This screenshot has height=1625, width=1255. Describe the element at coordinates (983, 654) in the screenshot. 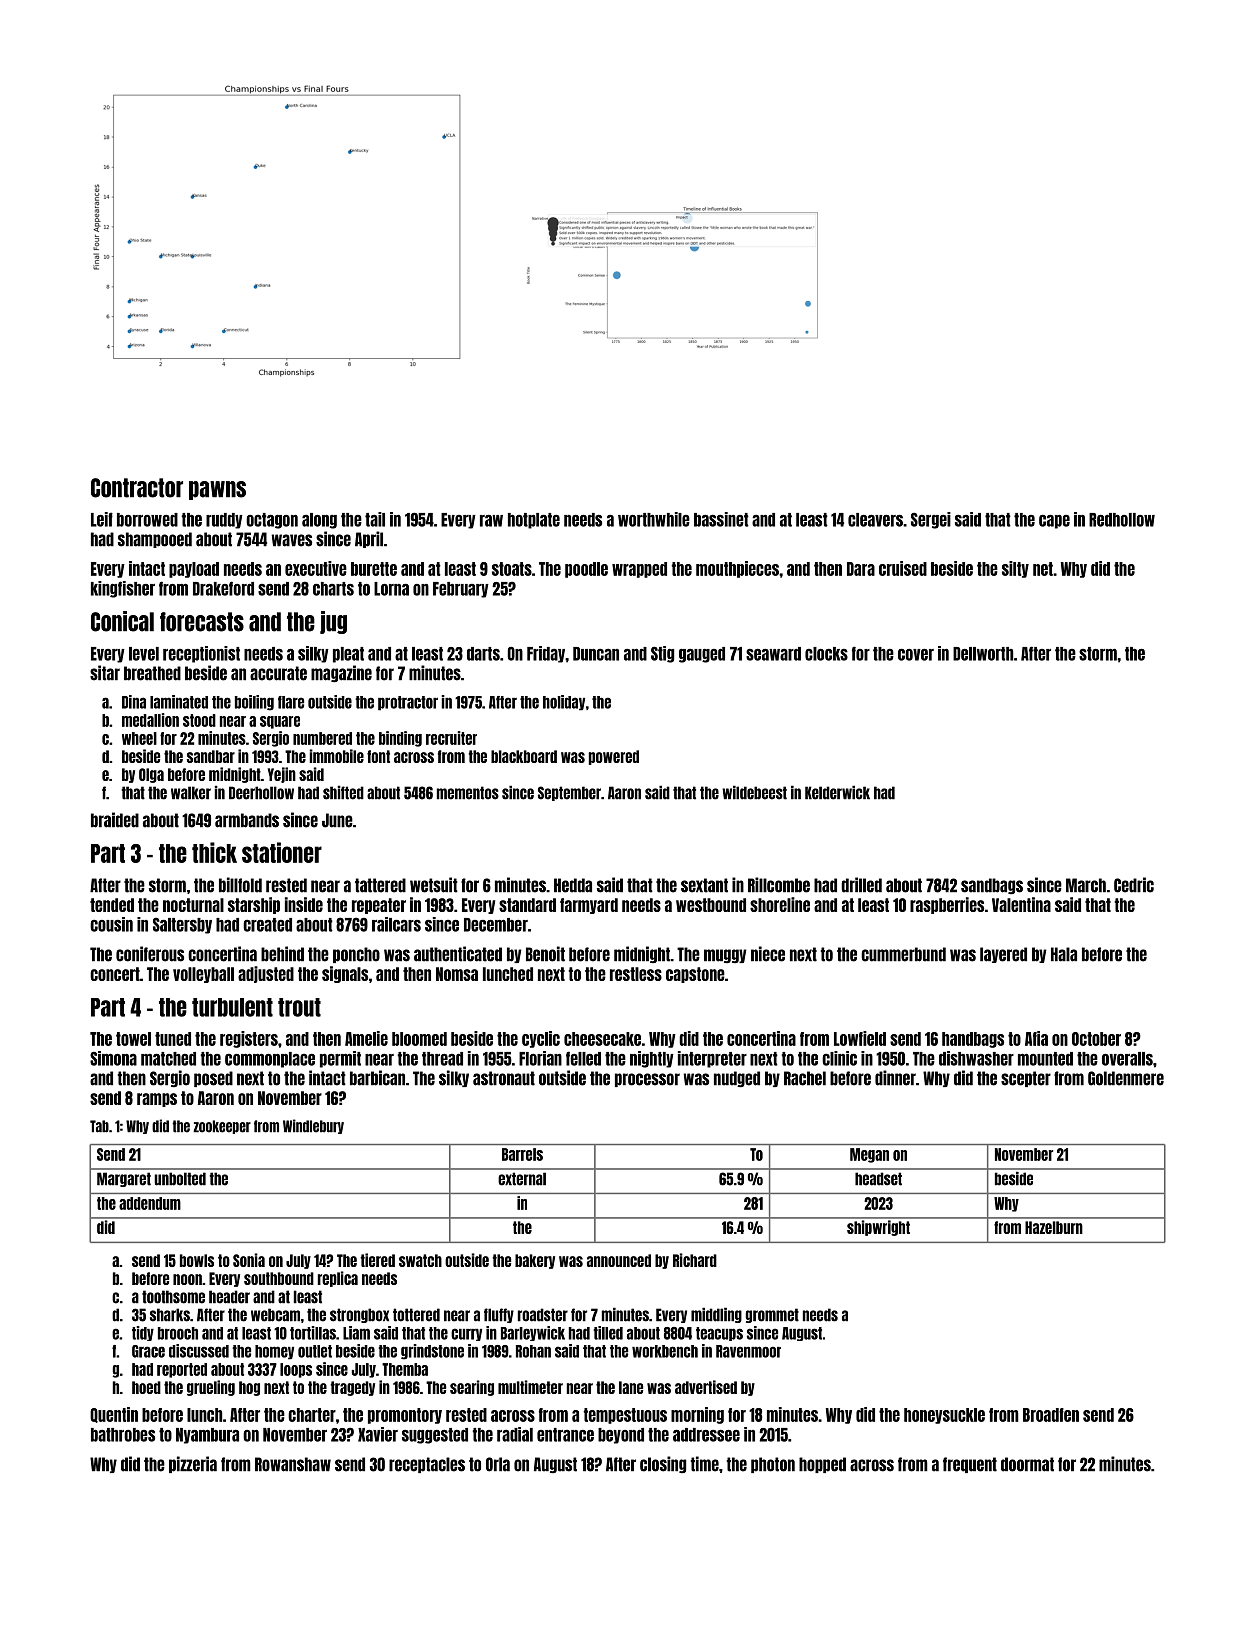

I see `Dellworth` at that location.
